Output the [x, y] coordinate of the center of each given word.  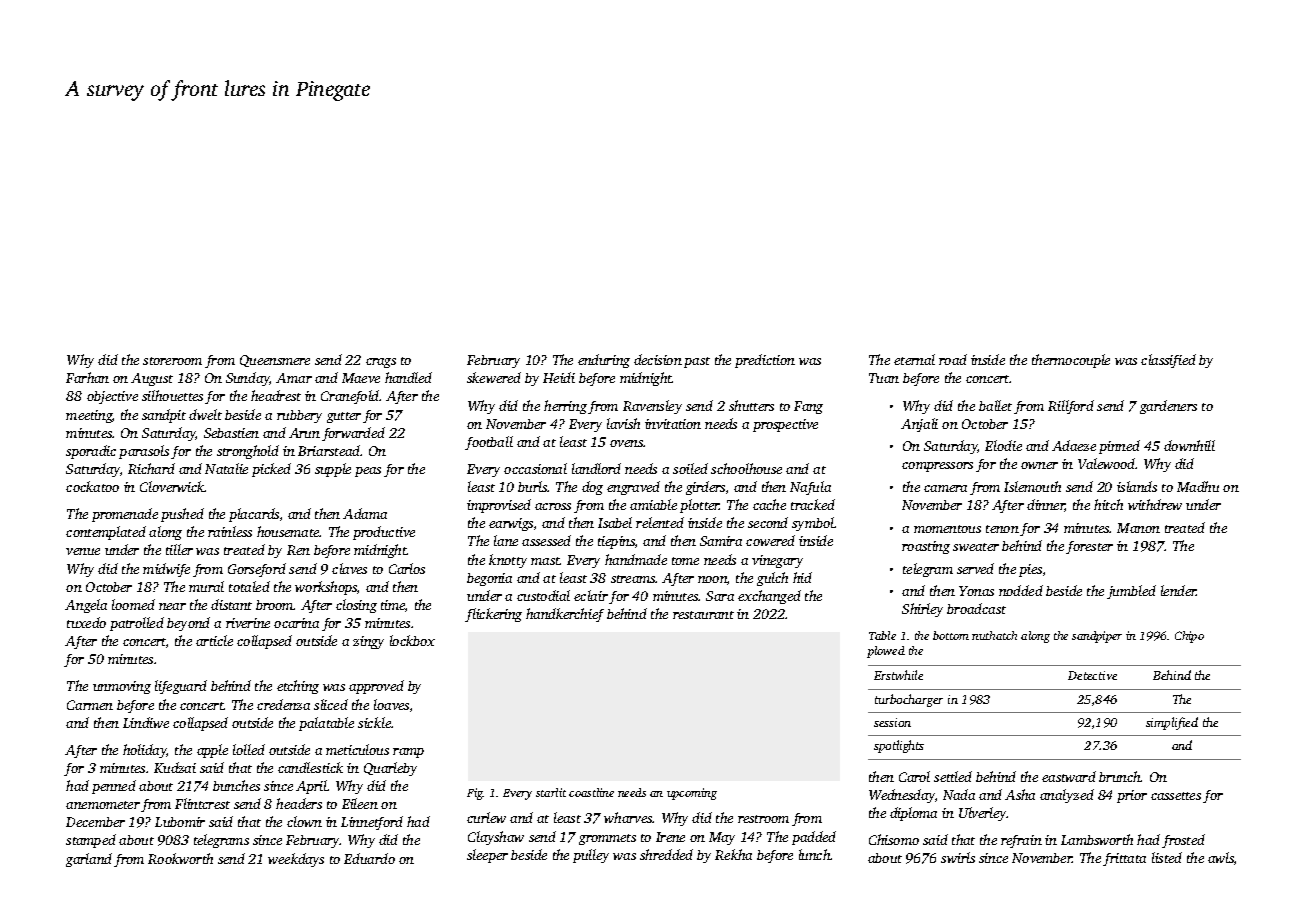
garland [89, 860]
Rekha [733, 854]
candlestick [310, 767]
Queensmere [275, 361]
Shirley [922, 610]
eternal [914, 359]
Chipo [1189, 637]
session [892, 722]
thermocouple [1071, 361]
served [975, 568]
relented [660, 522]
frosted [1183, 841]
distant [231, 604]
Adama [365, 513]
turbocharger [909, 700]
